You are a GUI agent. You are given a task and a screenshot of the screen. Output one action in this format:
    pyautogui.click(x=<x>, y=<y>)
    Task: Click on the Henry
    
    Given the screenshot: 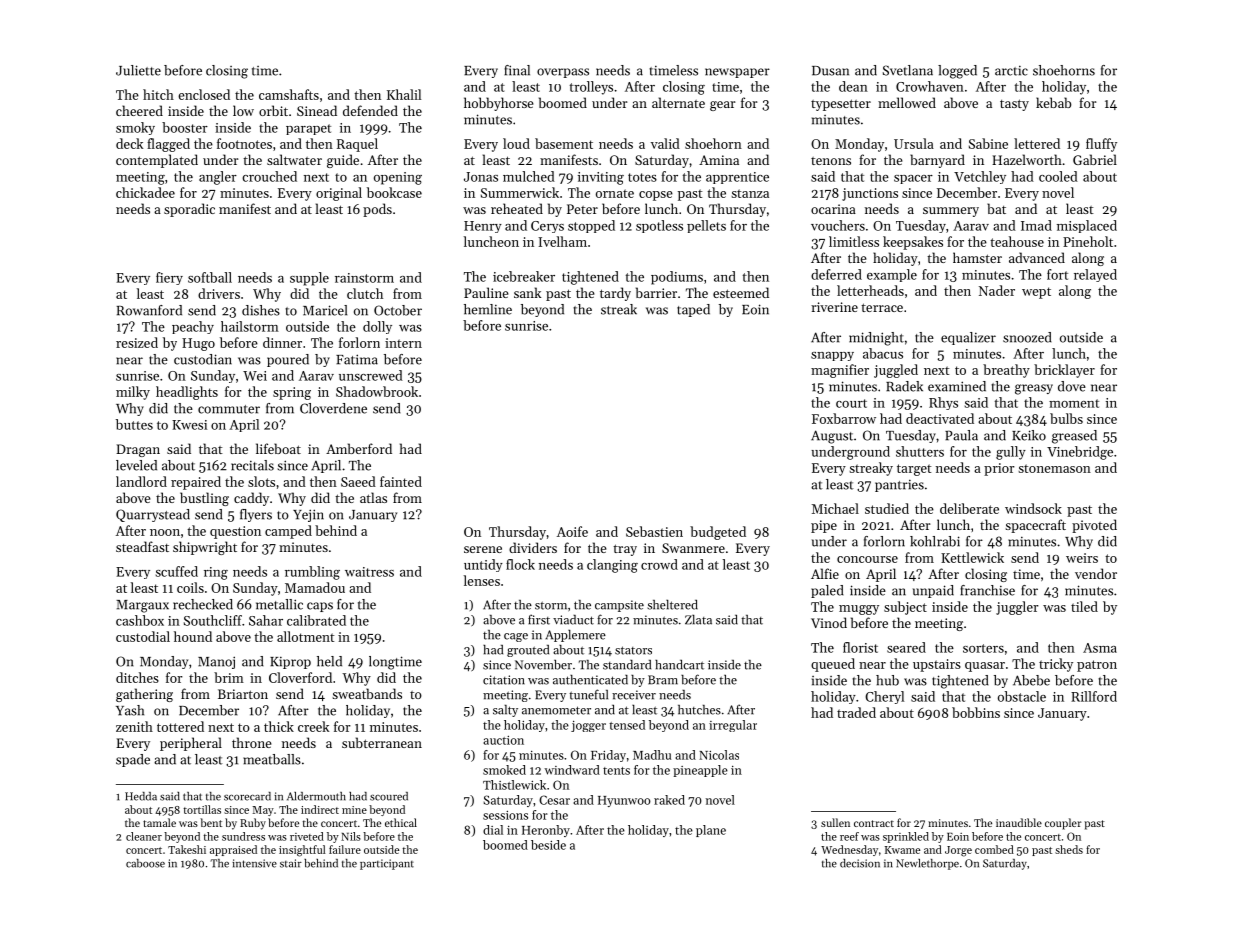 What is the action you would take?
    pyautogui.click(x=483, y=227)
